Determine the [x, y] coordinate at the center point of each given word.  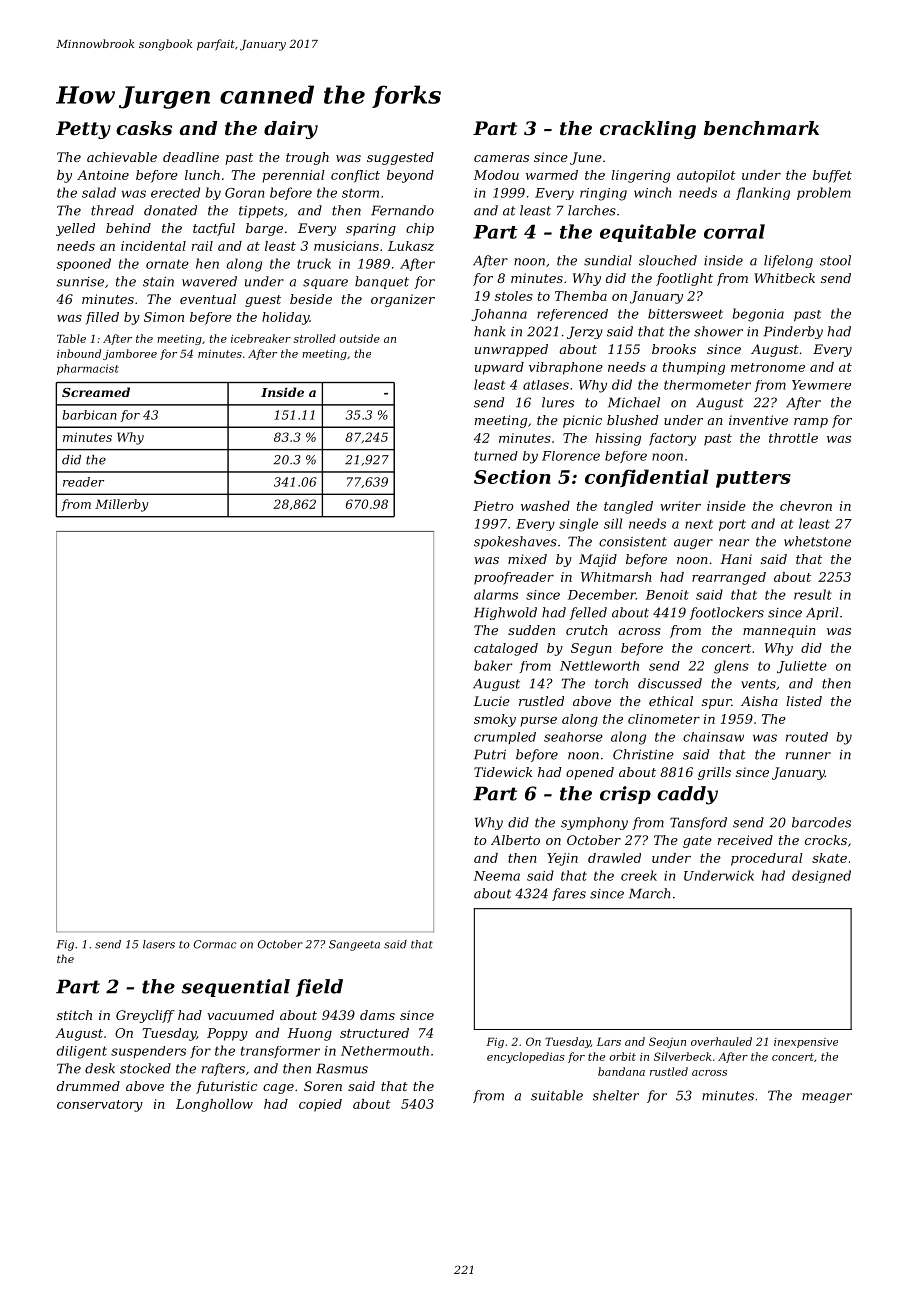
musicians [346, 246]
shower [718, 331]
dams [377, 1015]
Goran [244, 193]
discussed [670, 683]
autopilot [706, 176]
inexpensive [806, 1043]
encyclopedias [526, 1057]
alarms [496, 594]
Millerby [121, 505]
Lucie [491, 701]
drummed [88, 1086]
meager [827, 1098]
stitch [74, 1015]
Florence [571, 456]
